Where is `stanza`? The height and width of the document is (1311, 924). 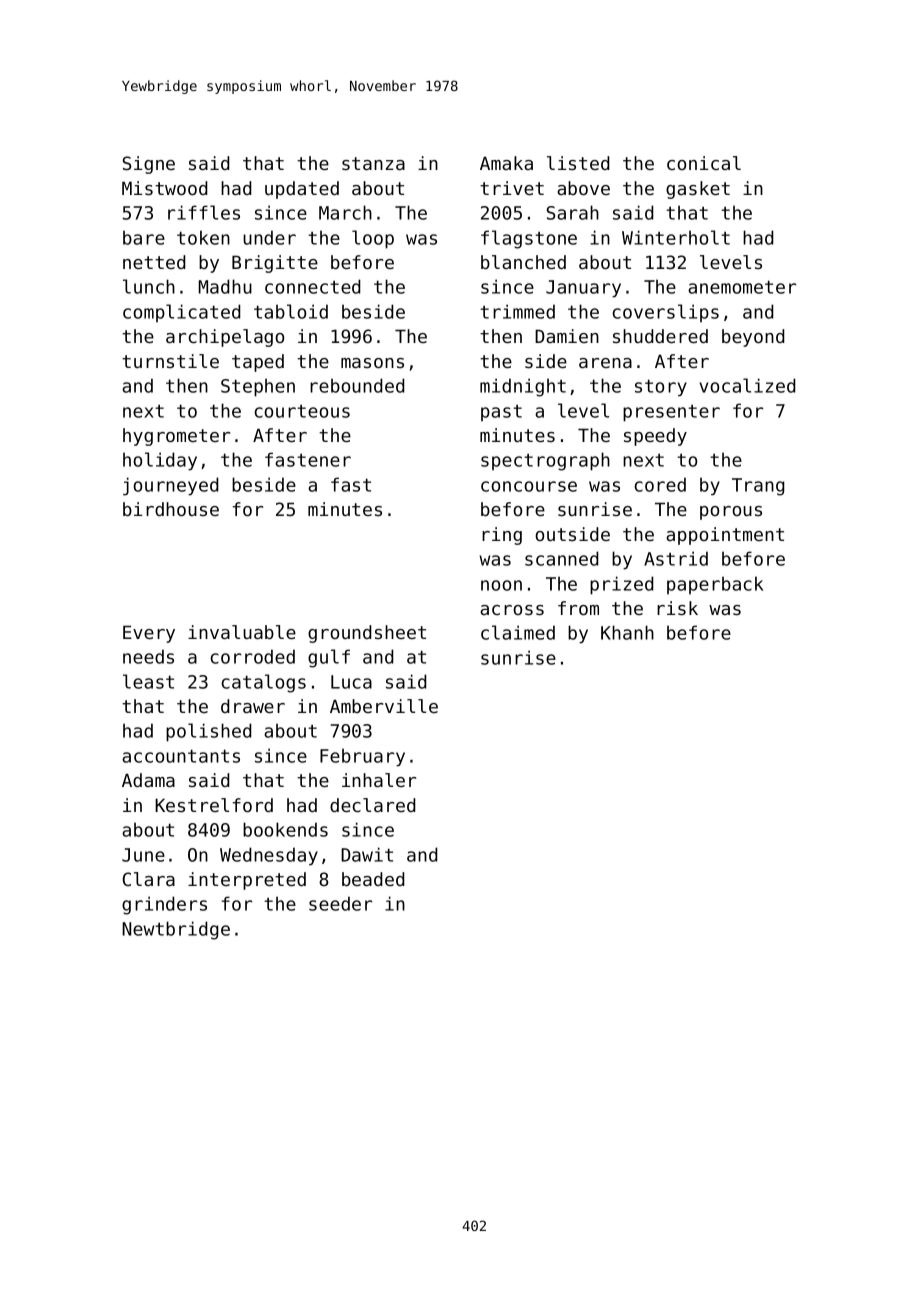
stanza is located at coordinates (373, 163).
